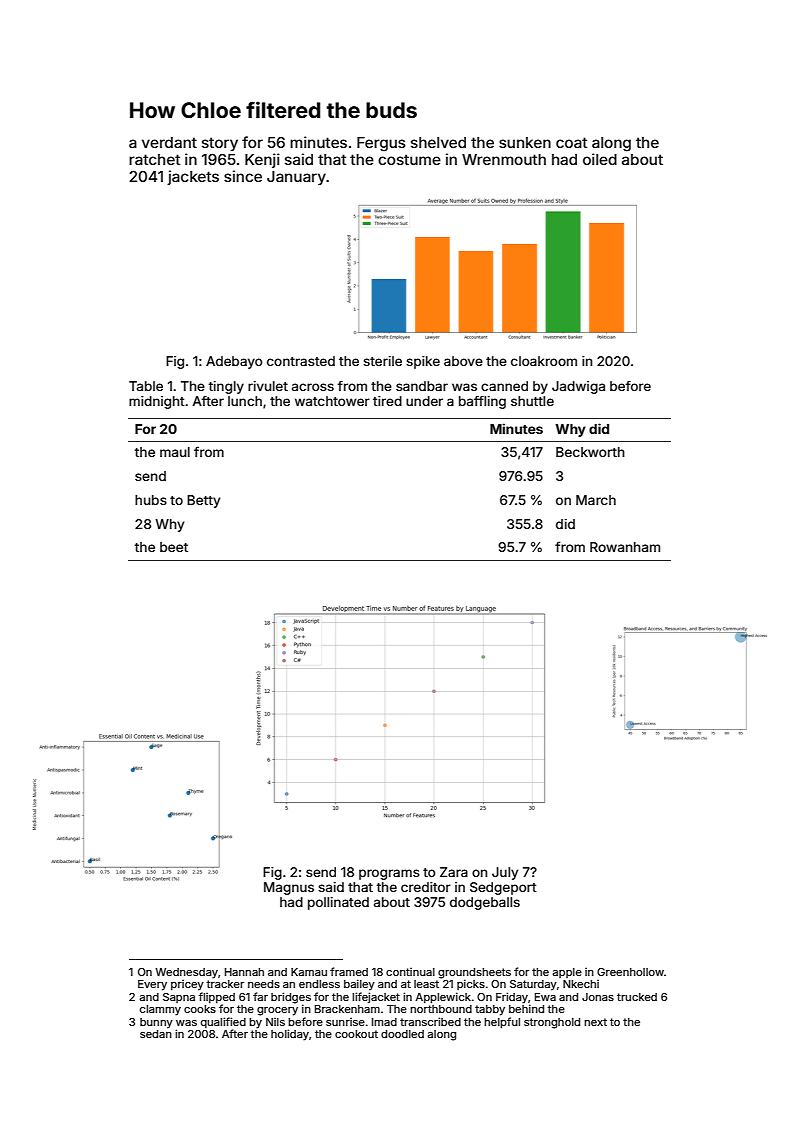 This document has height=1135, width=800. Describe the element at coordinates (389, 874) in the document. I see `programs` at that location.
